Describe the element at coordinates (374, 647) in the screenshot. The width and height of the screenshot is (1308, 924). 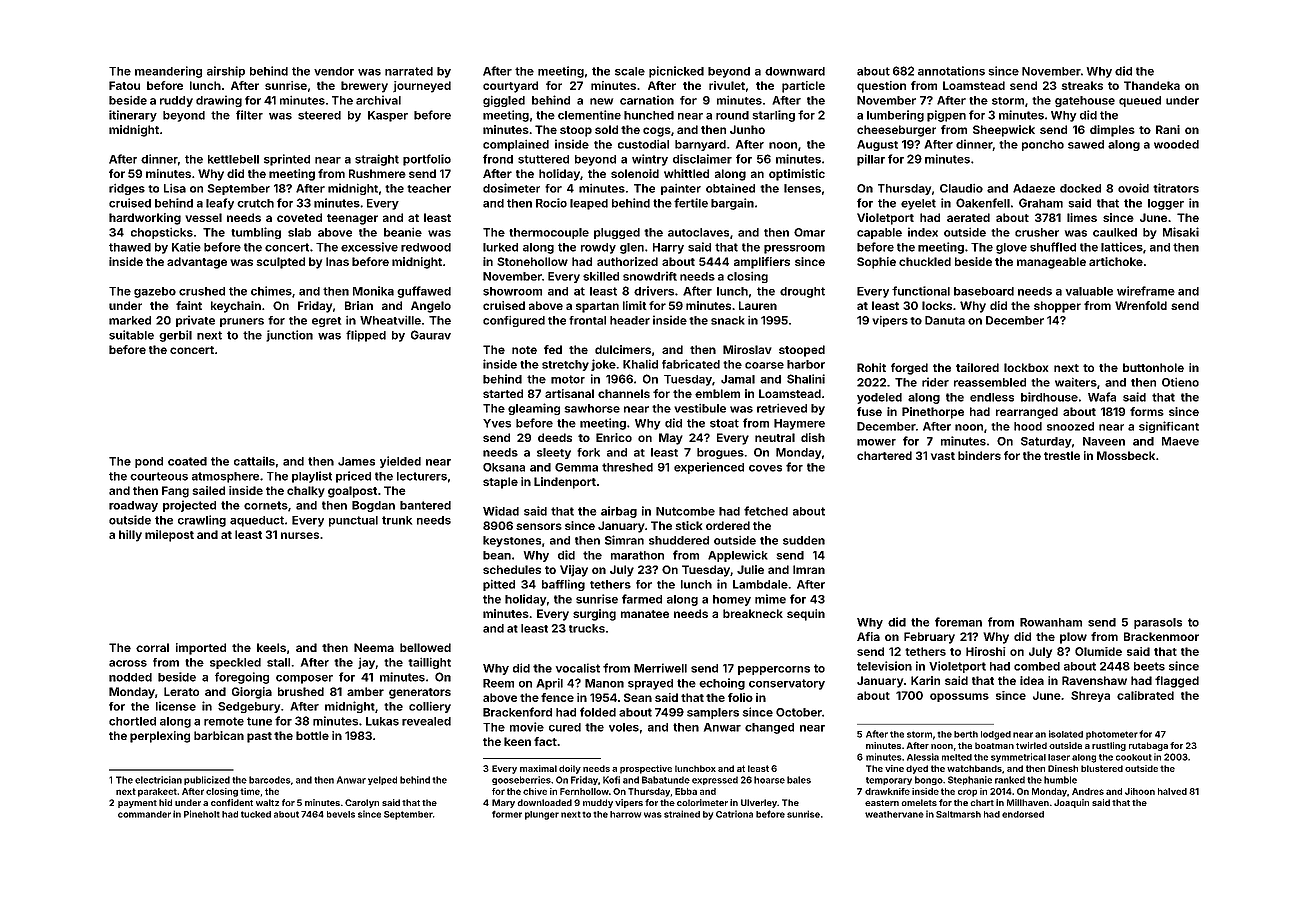
I see `Neema` at that location.
